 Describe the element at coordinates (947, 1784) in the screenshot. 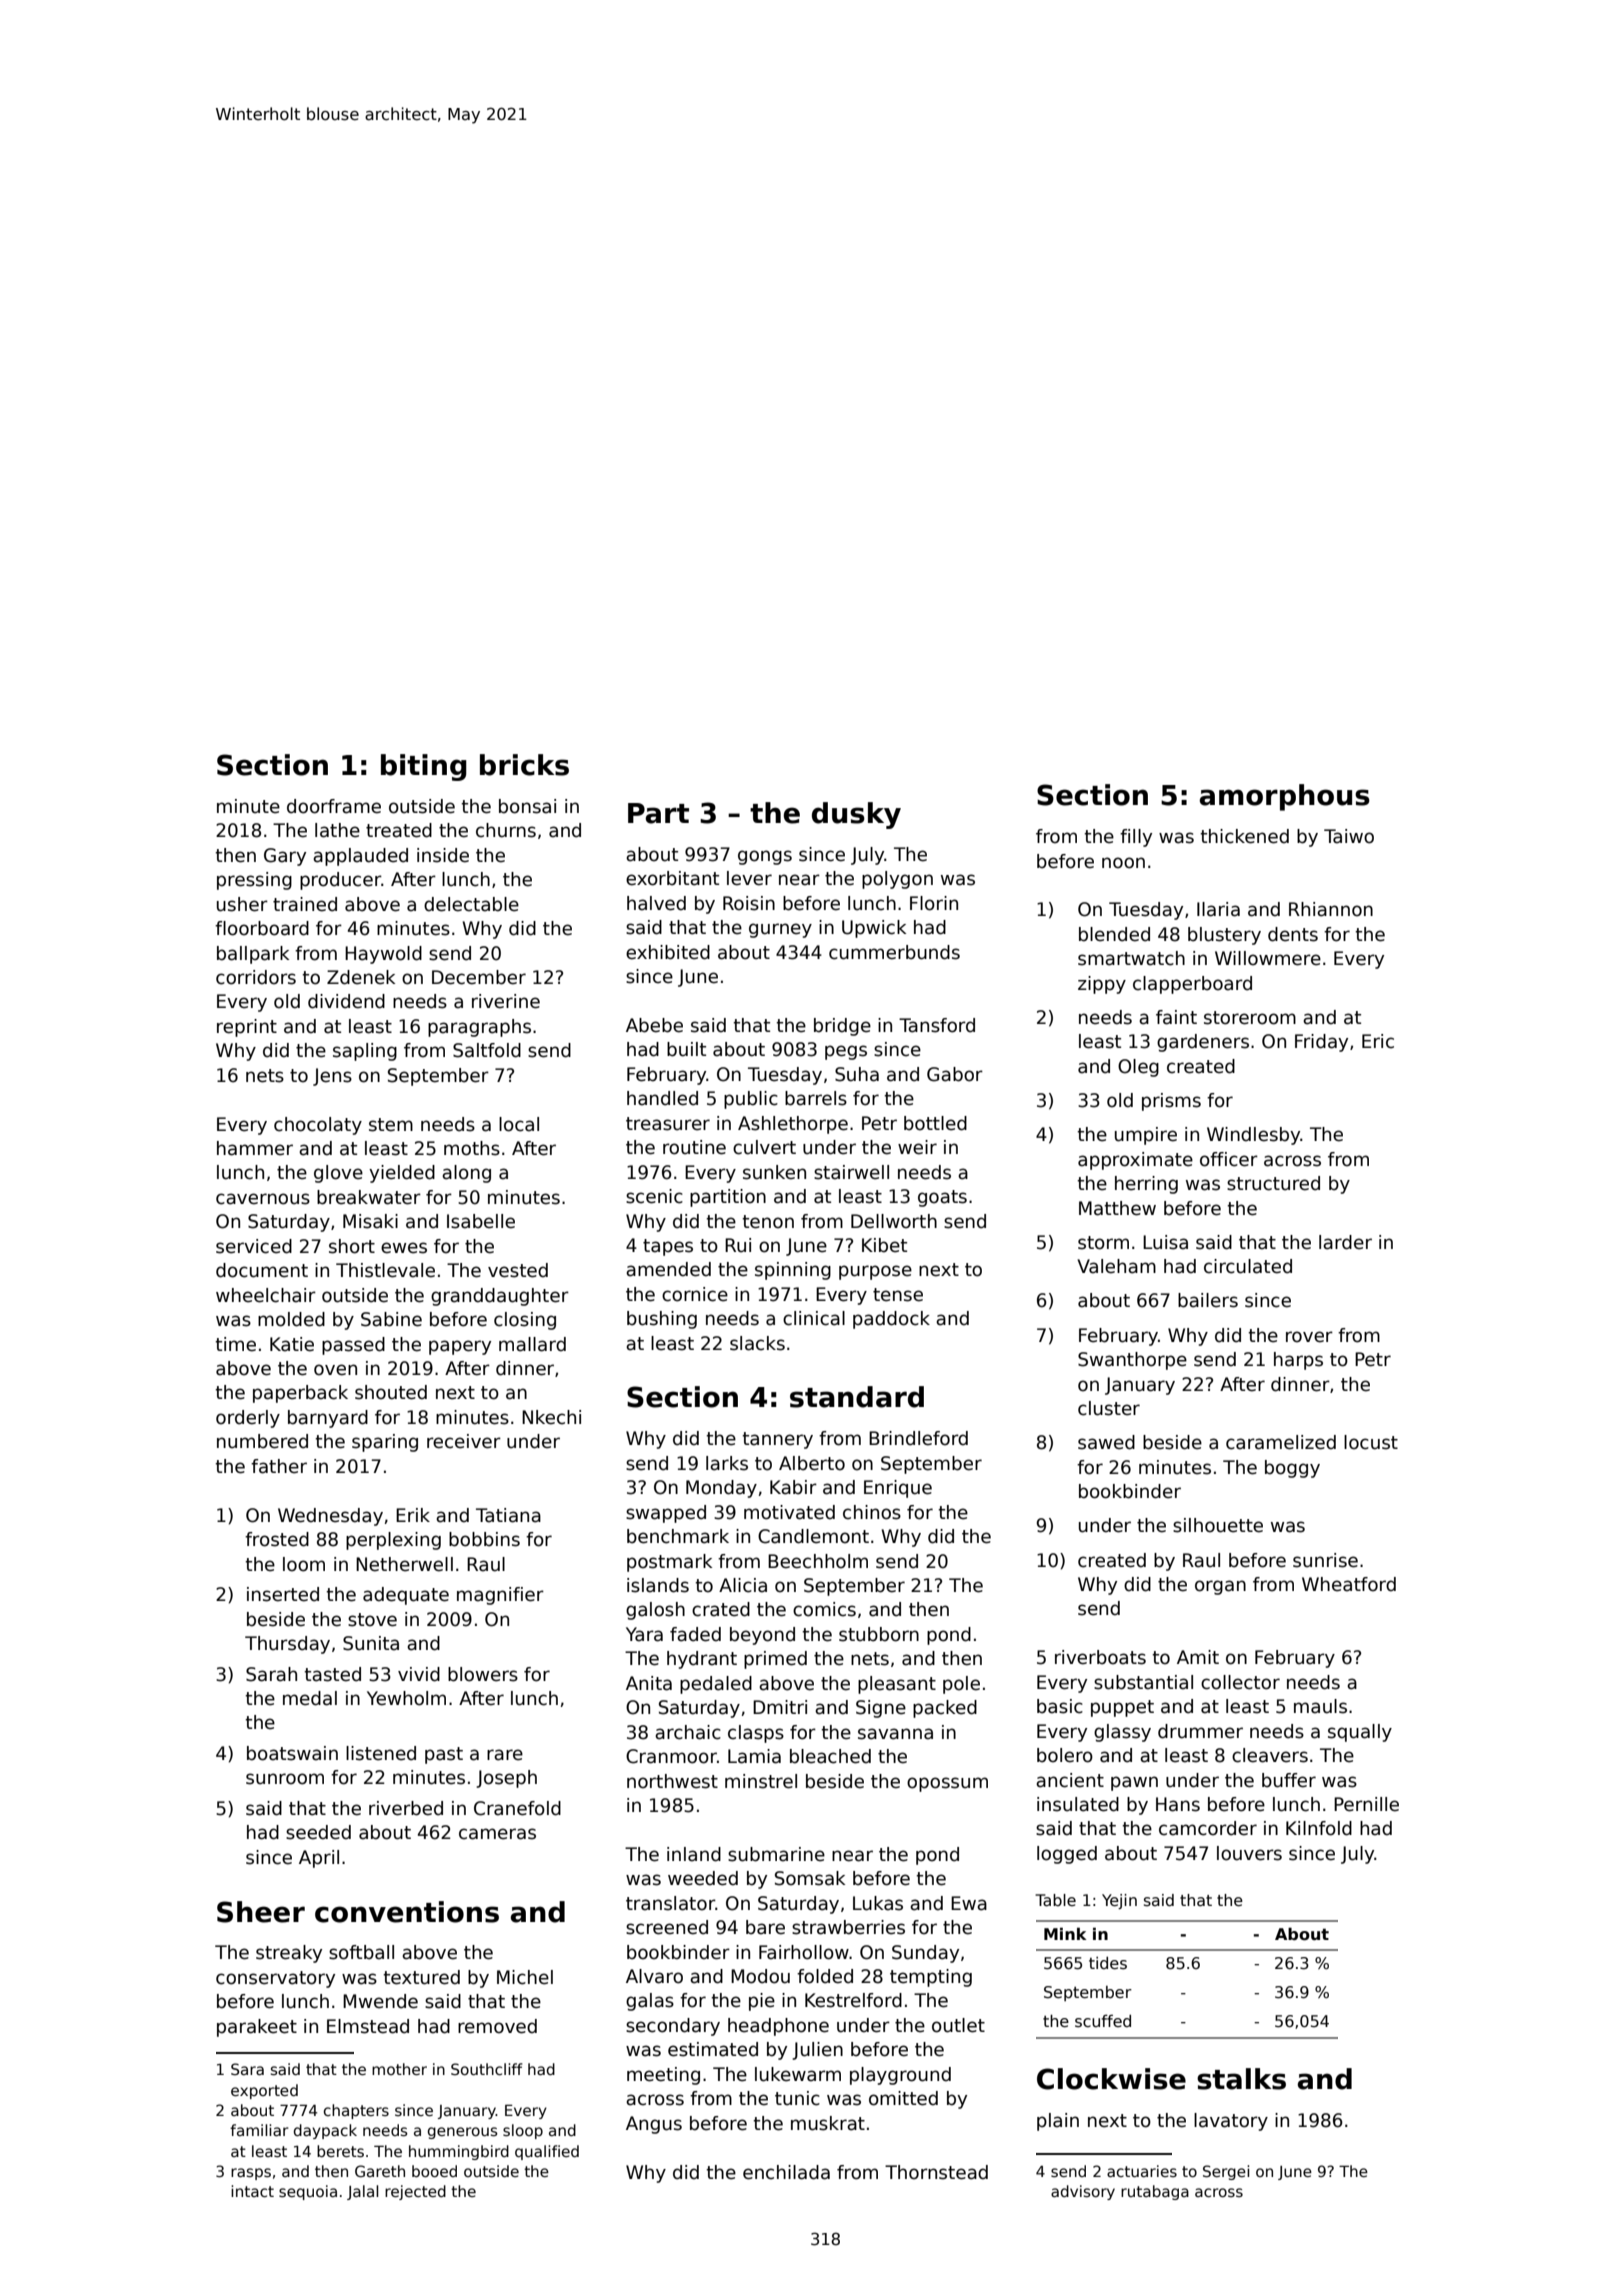

I see `opossum` at that location.
